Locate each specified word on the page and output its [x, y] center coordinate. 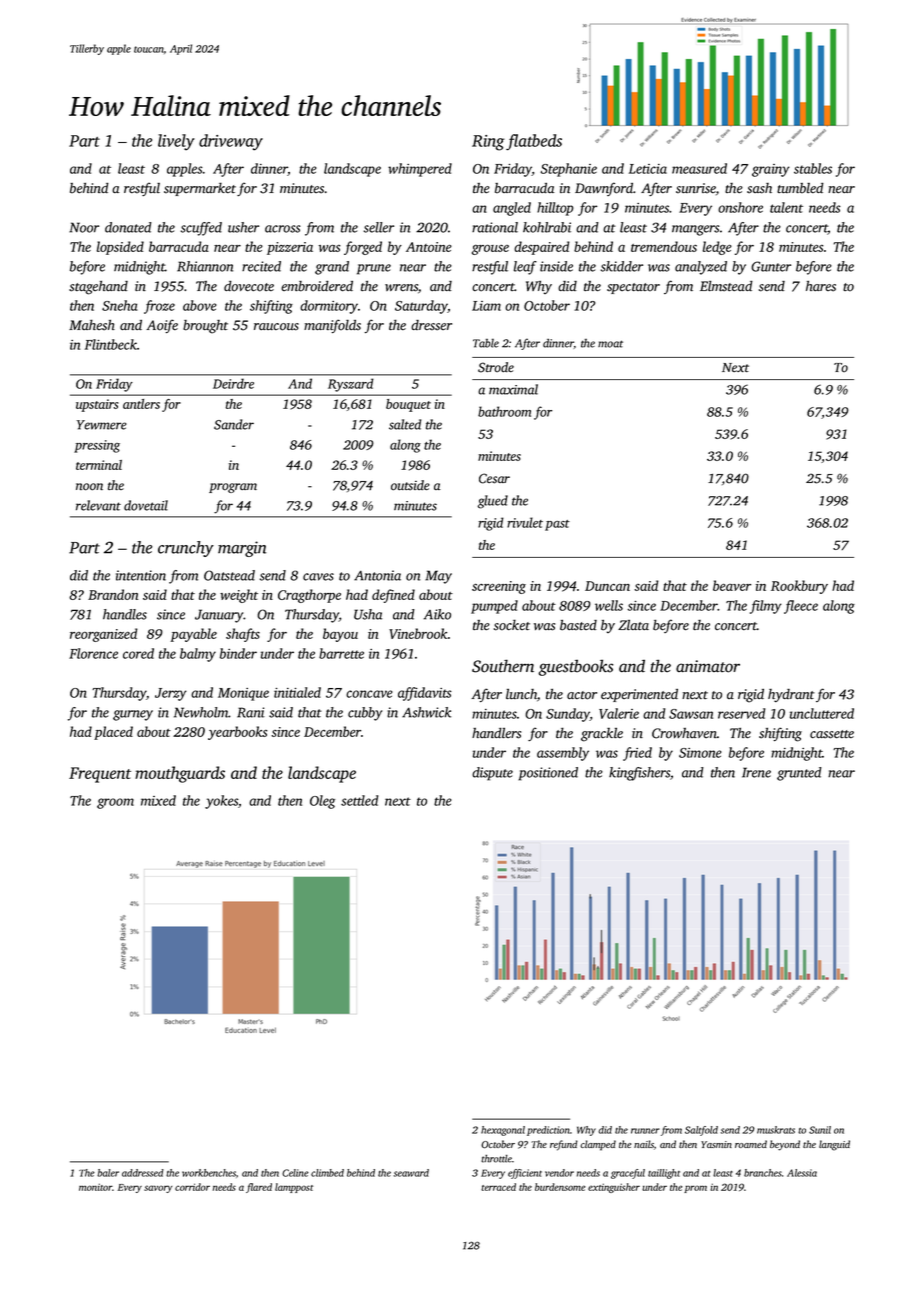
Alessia [802, 1173]
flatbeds [534, 142]
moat [610, 344]
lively [176, 142]
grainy [771, 170]
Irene [756, 772]
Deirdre [233, 383]
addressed [143, 1173]
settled [359, 800]
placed [113, 733]
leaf [525, 268]
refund [564, 1145]
